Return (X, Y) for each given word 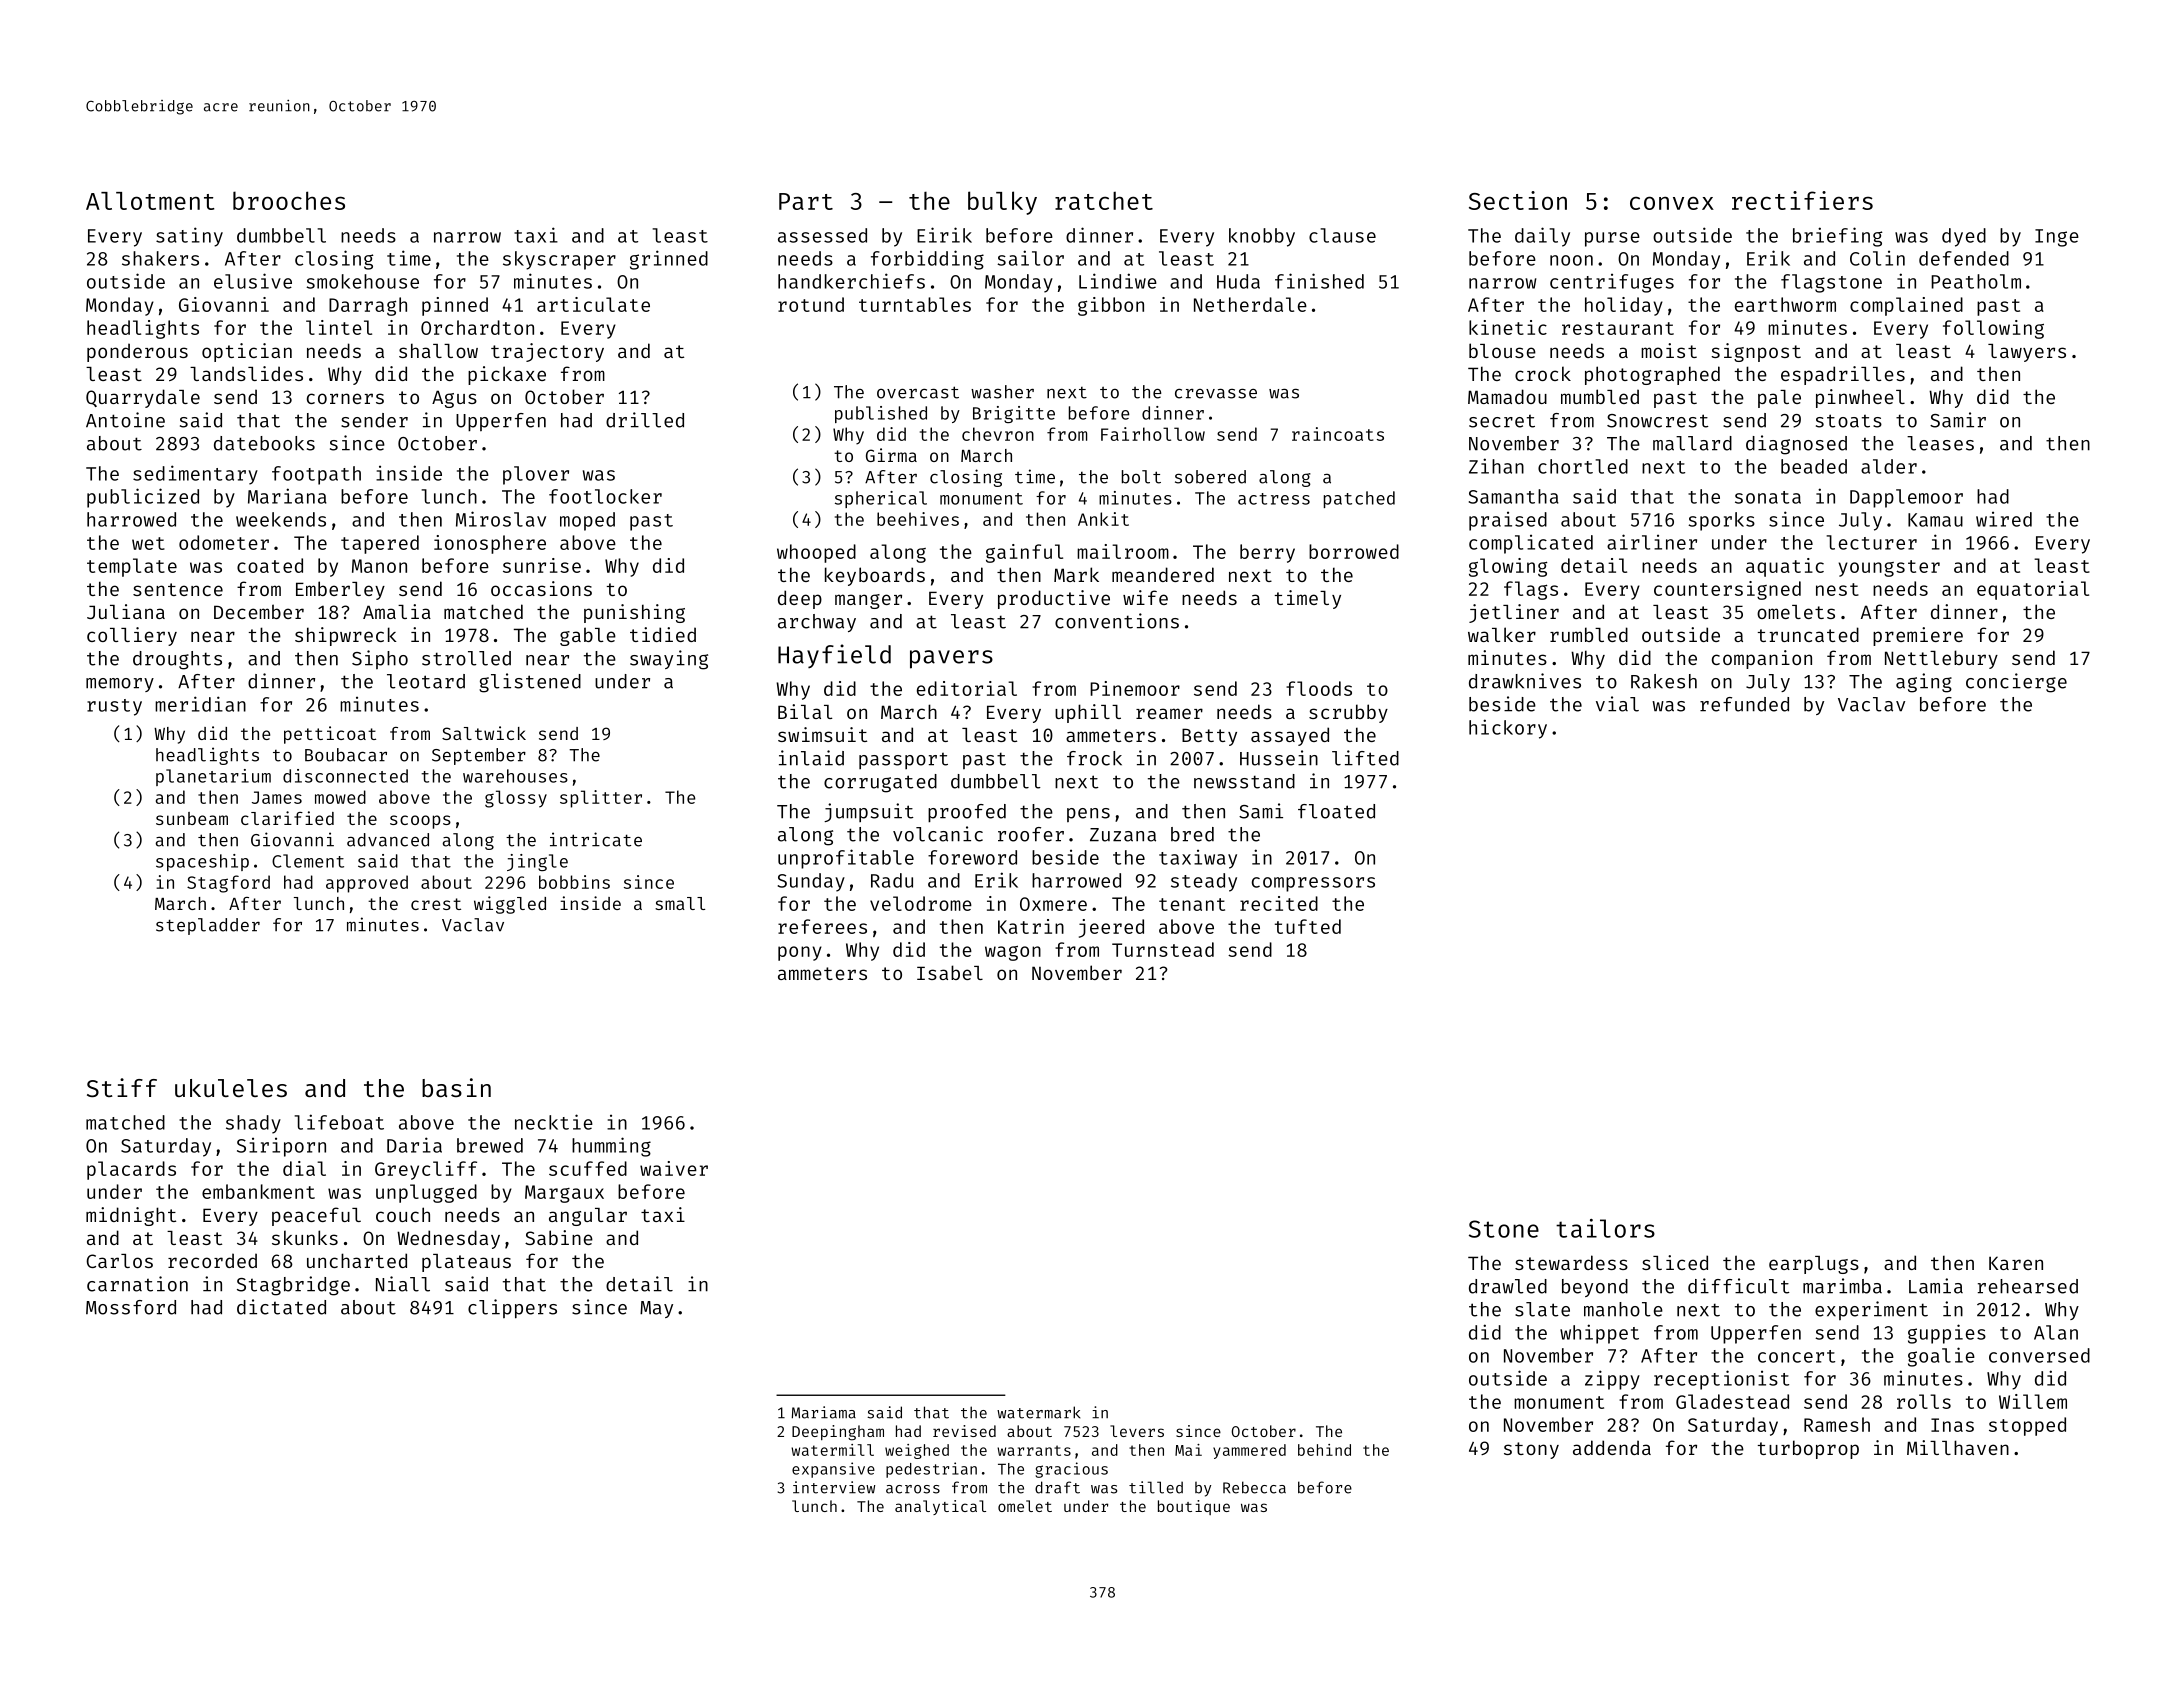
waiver (674, 1168)
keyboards (875, 576)
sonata (1768, 497)
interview (834, 1487)
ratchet (1104, 201)
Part (806, 201)
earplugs (1814, 1265)
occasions (541, 588)
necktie (554, 1122)
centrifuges (1612, 283)
